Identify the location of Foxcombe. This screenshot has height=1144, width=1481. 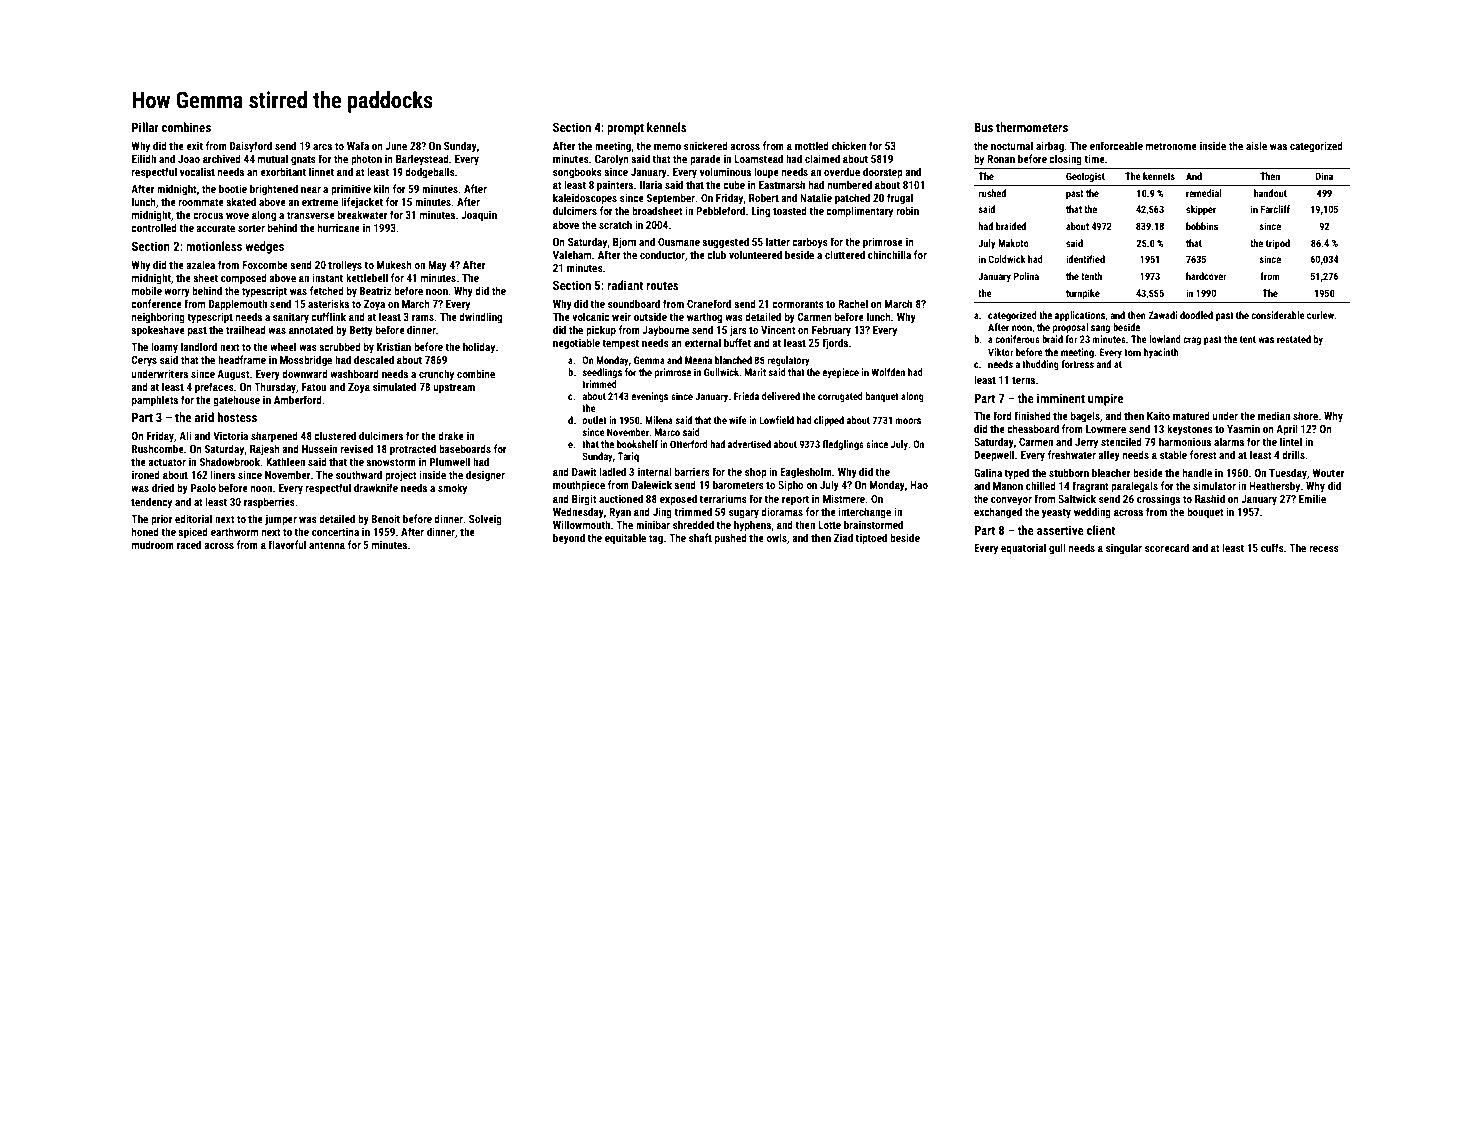
(265, 264).
